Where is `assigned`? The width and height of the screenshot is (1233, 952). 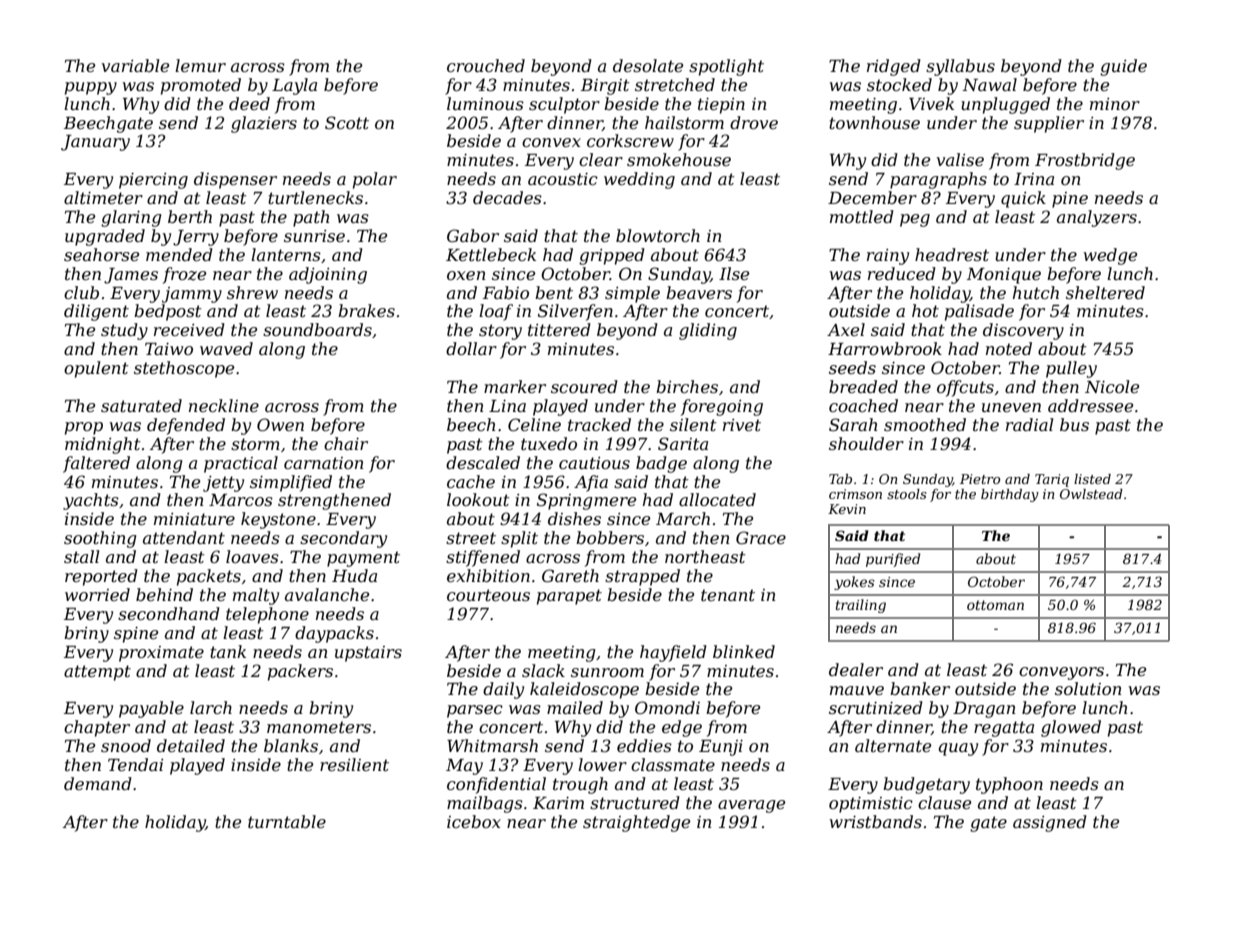
assigned is located at coordinates (1050, 823).
